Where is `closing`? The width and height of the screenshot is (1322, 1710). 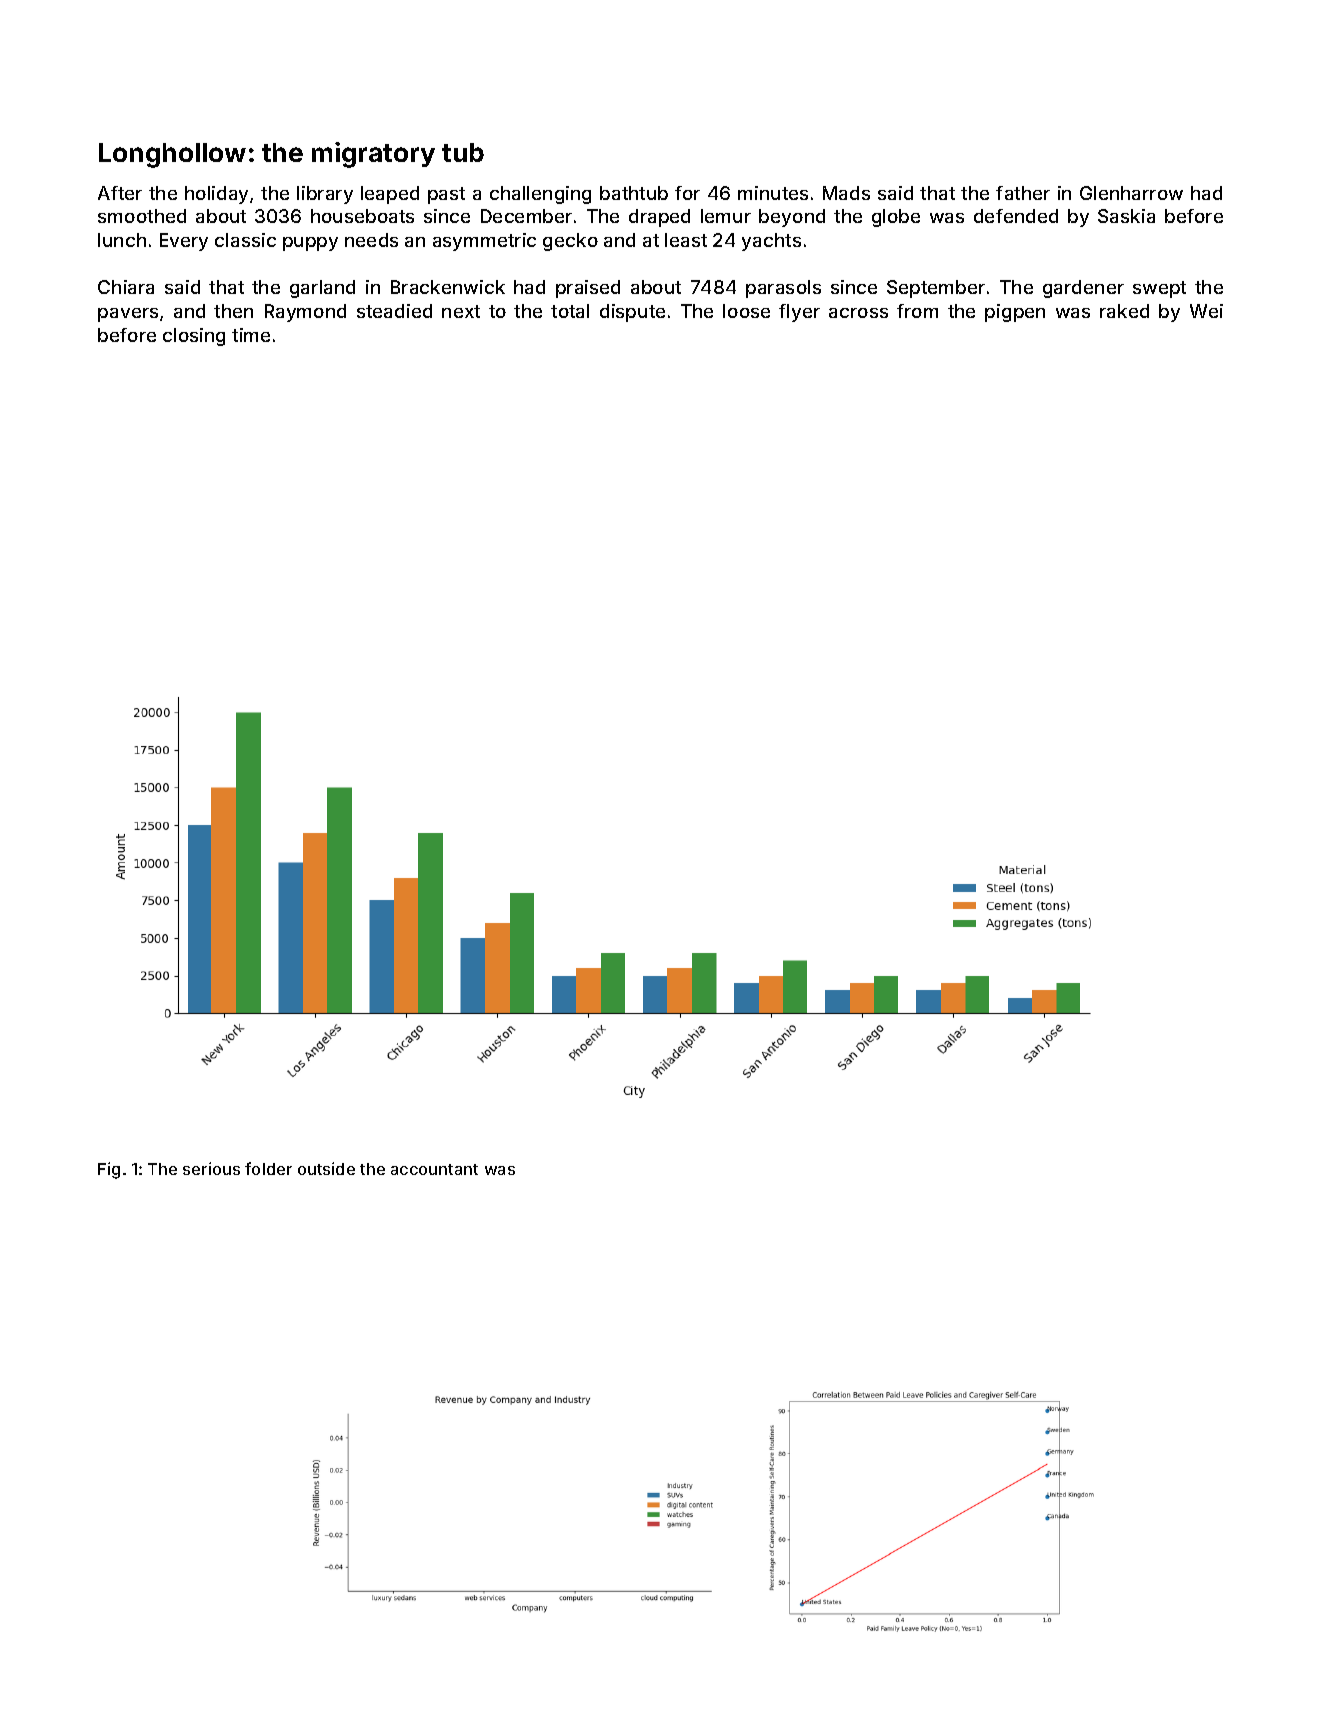
closing is located at coordinates (194, 337).
